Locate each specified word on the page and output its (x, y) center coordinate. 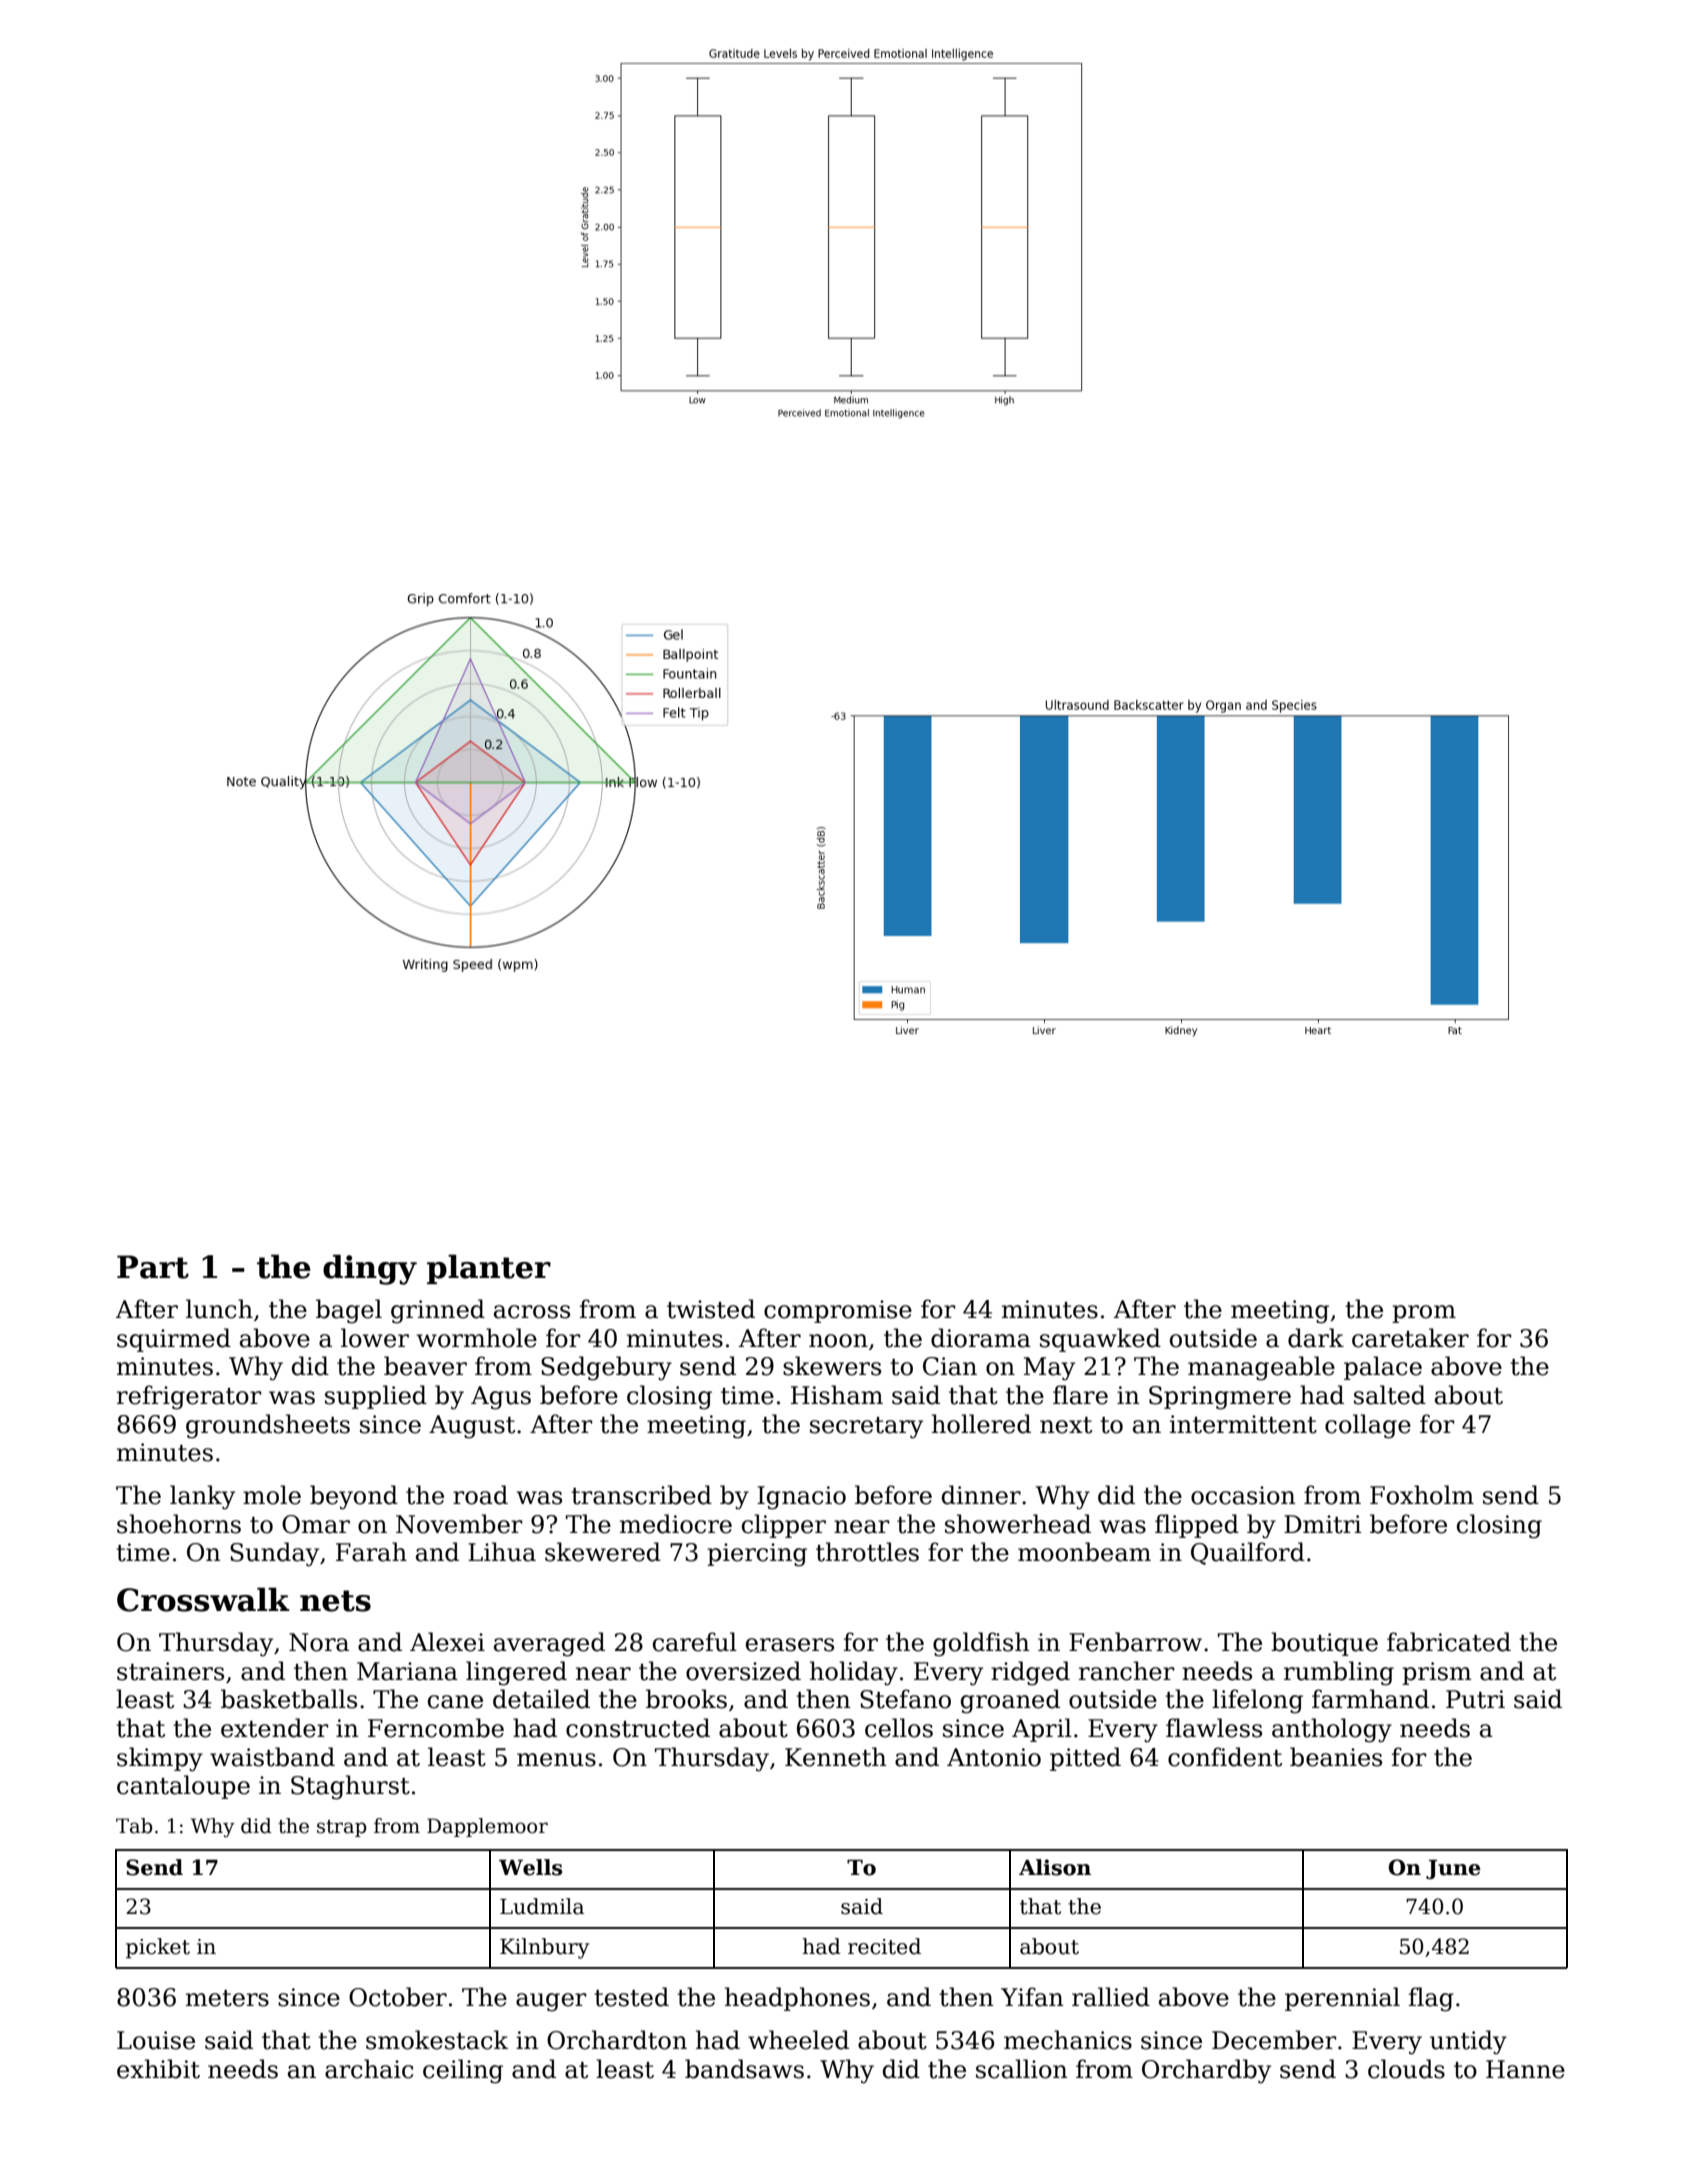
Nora (319, 1642)
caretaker (1410, 1338)
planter (489, 1269)
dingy (370, 1269)
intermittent (1243, 1424)
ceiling (463, 2071)
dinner (981, 1495)
